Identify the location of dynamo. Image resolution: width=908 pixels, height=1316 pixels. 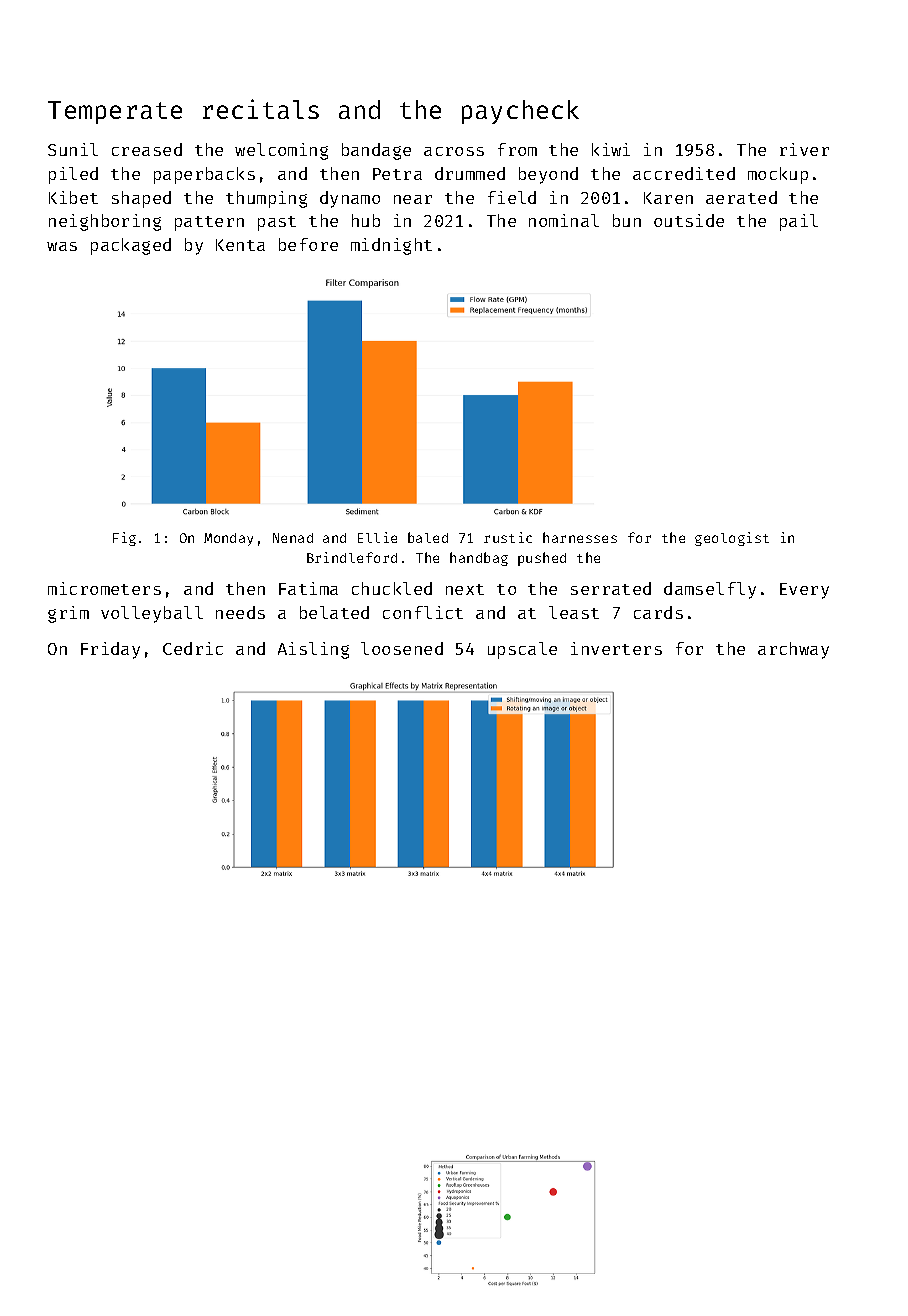
(350, 199).
